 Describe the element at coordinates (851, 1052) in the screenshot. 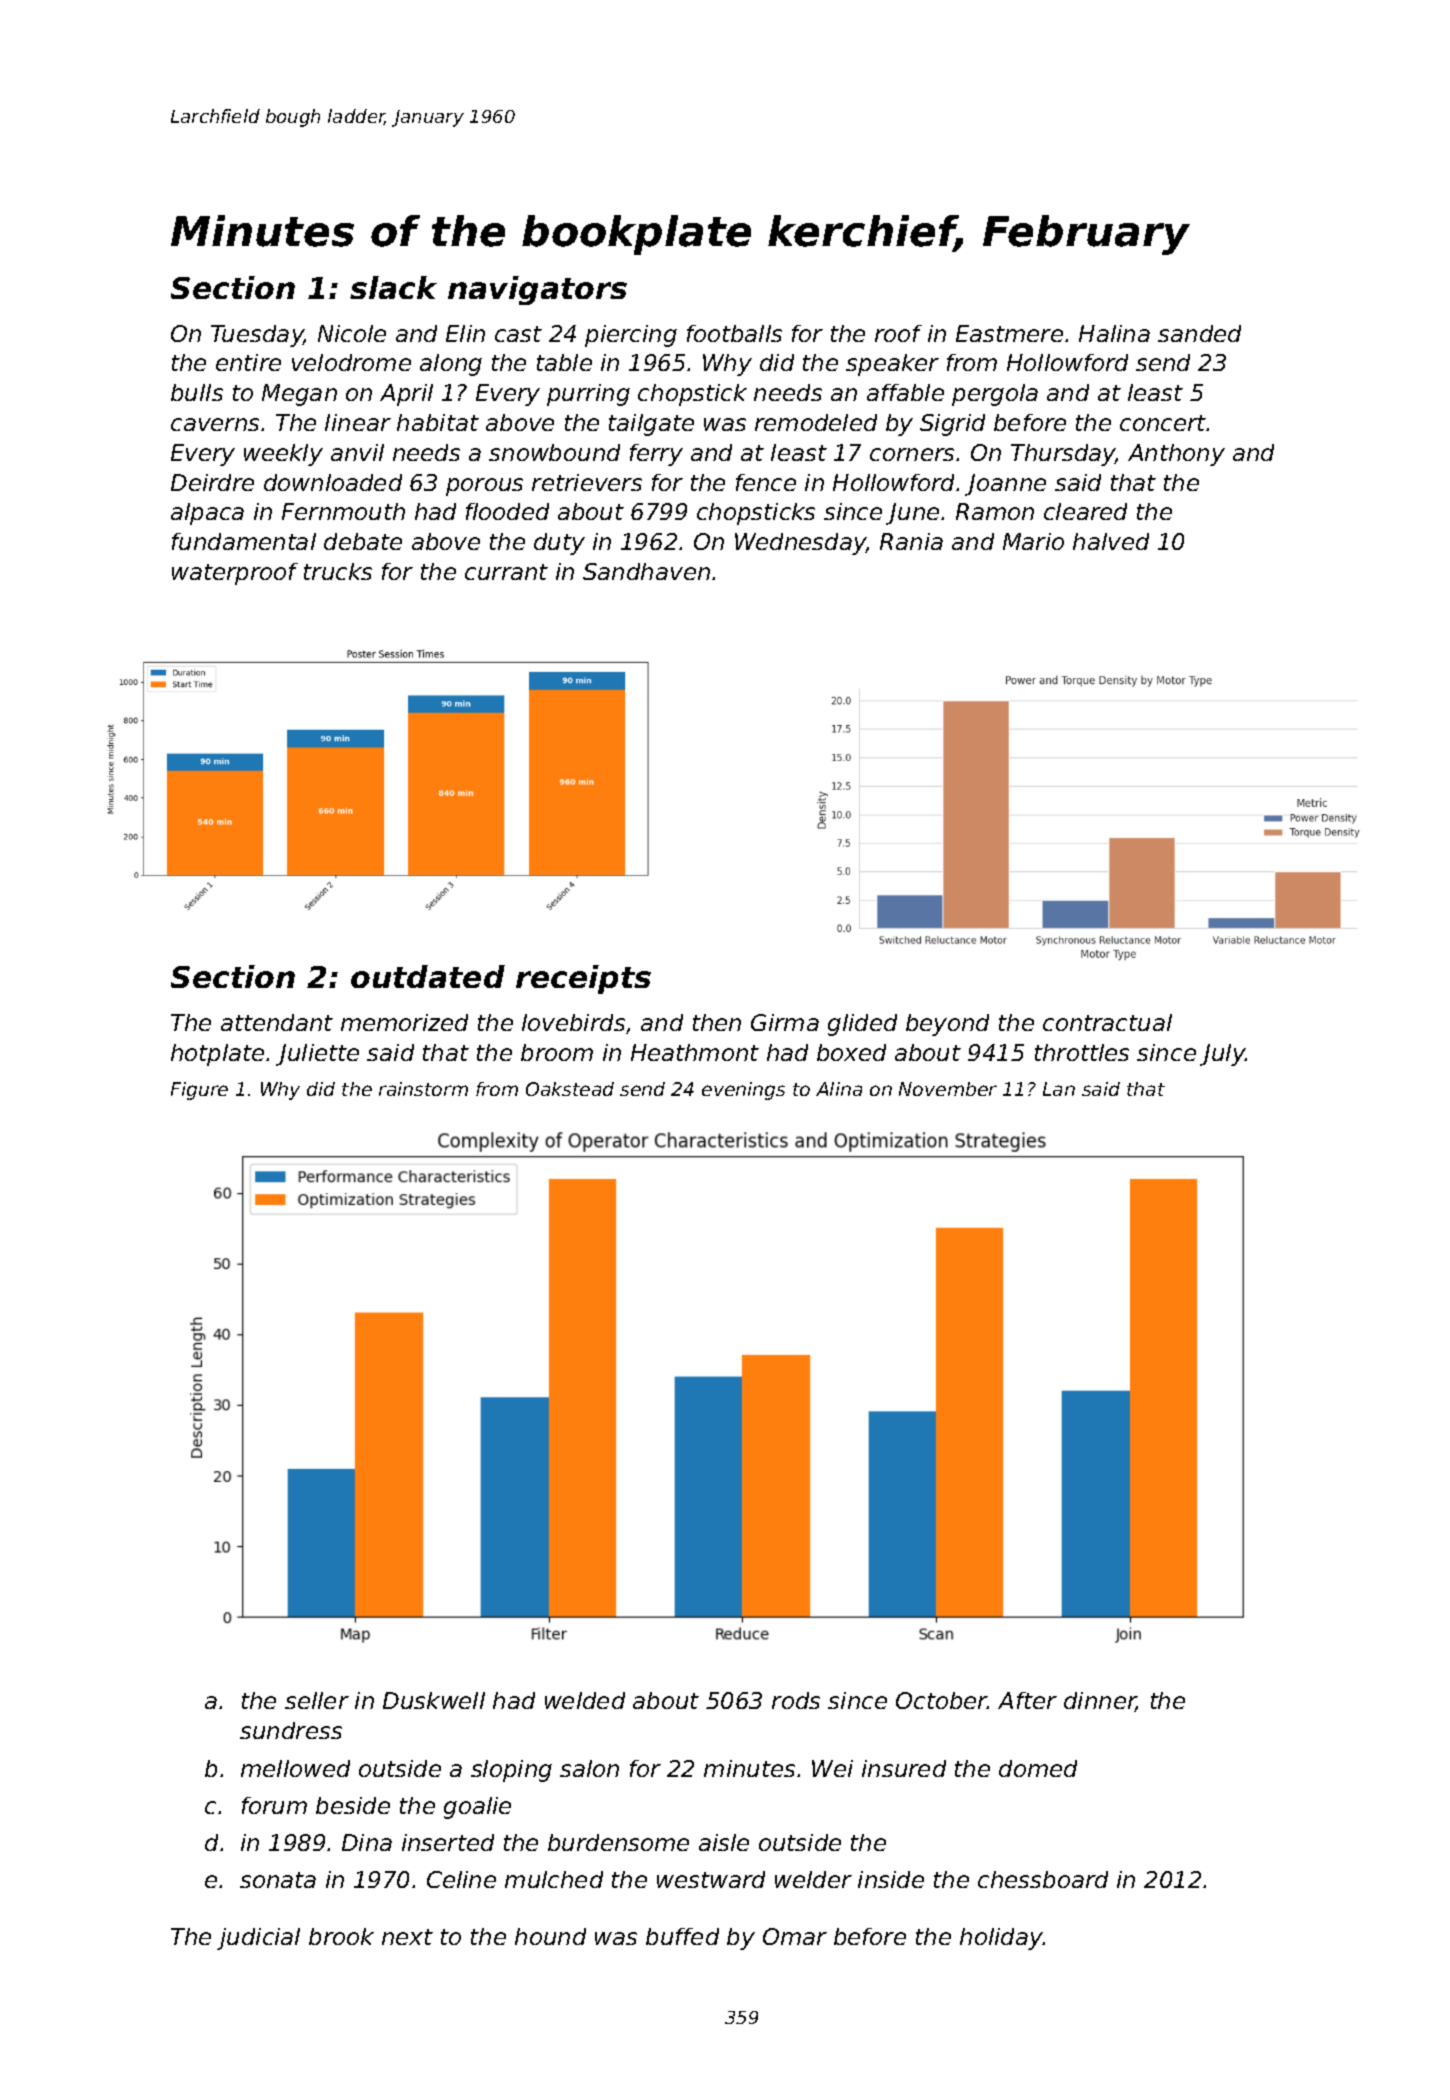

I see `boxed` at that location.
